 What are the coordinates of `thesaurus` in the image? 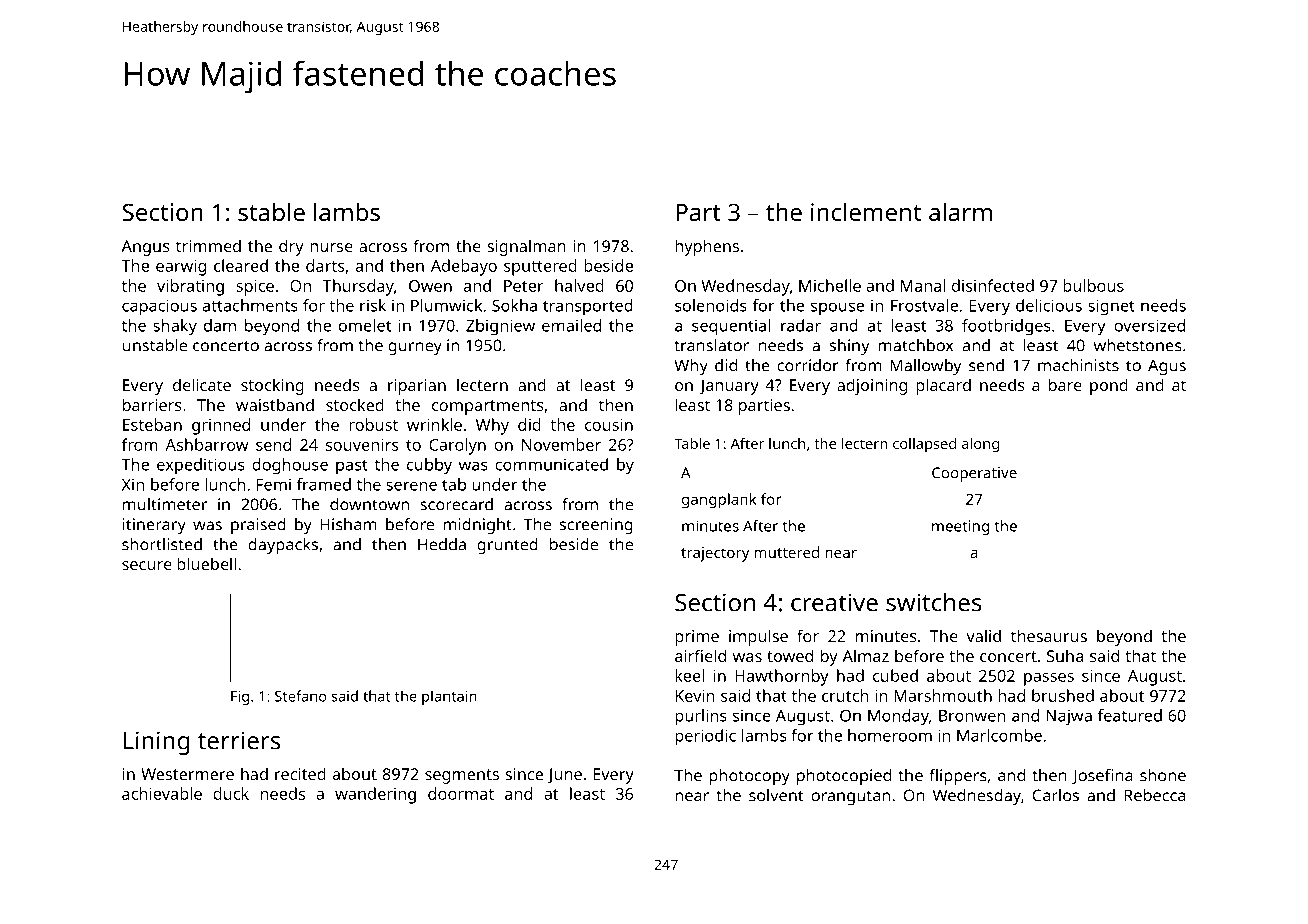 It's located at (1049, 635).
